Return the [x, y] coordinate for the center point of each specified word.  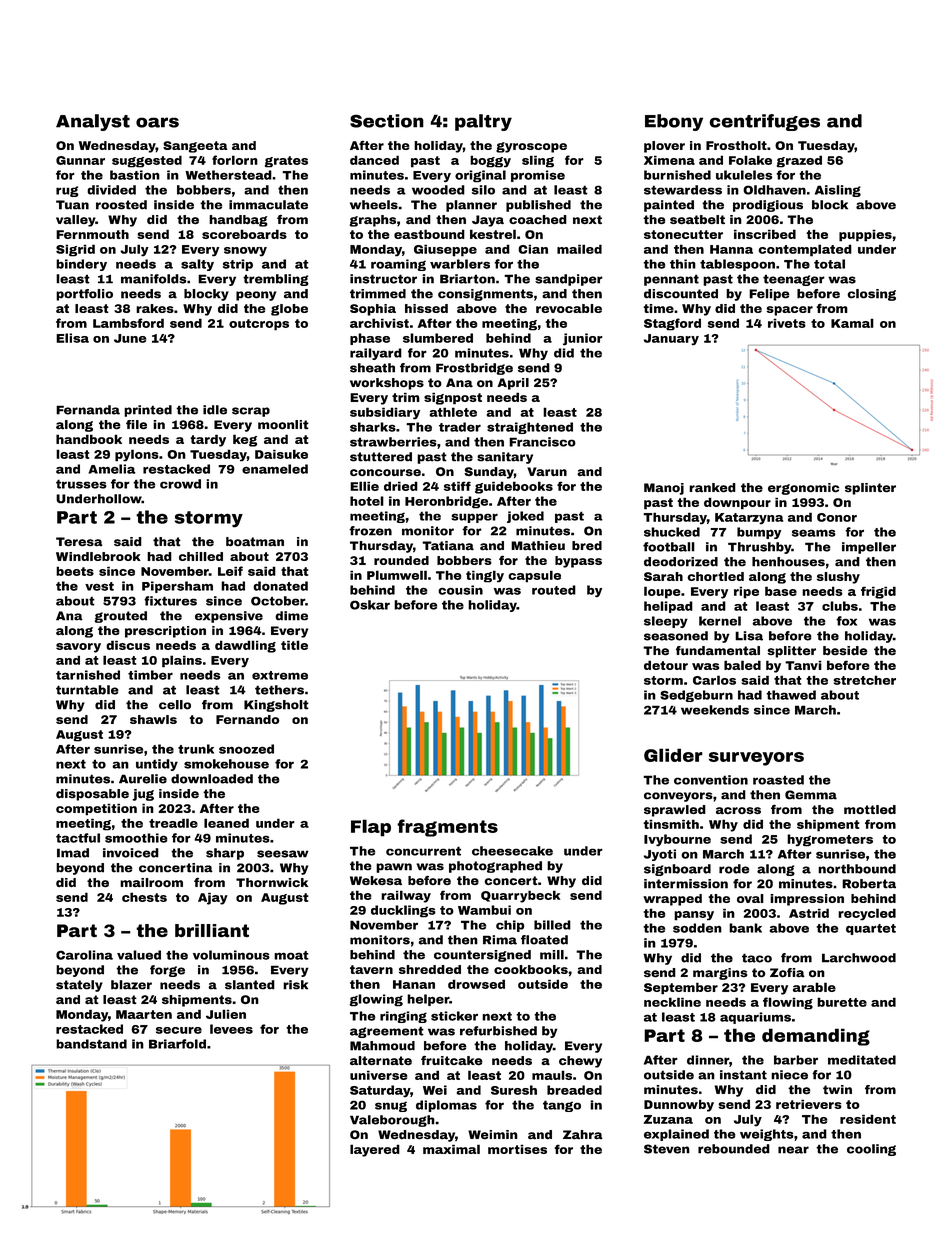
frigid [878, 592]
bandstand [91, 1044]
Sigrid [75, 250]
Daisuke [281, 454]
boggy [490, 161]
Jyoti [660, 855]
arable [814, 987]
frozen [370, 531]
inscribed [765, 234]
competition [96, 810]
